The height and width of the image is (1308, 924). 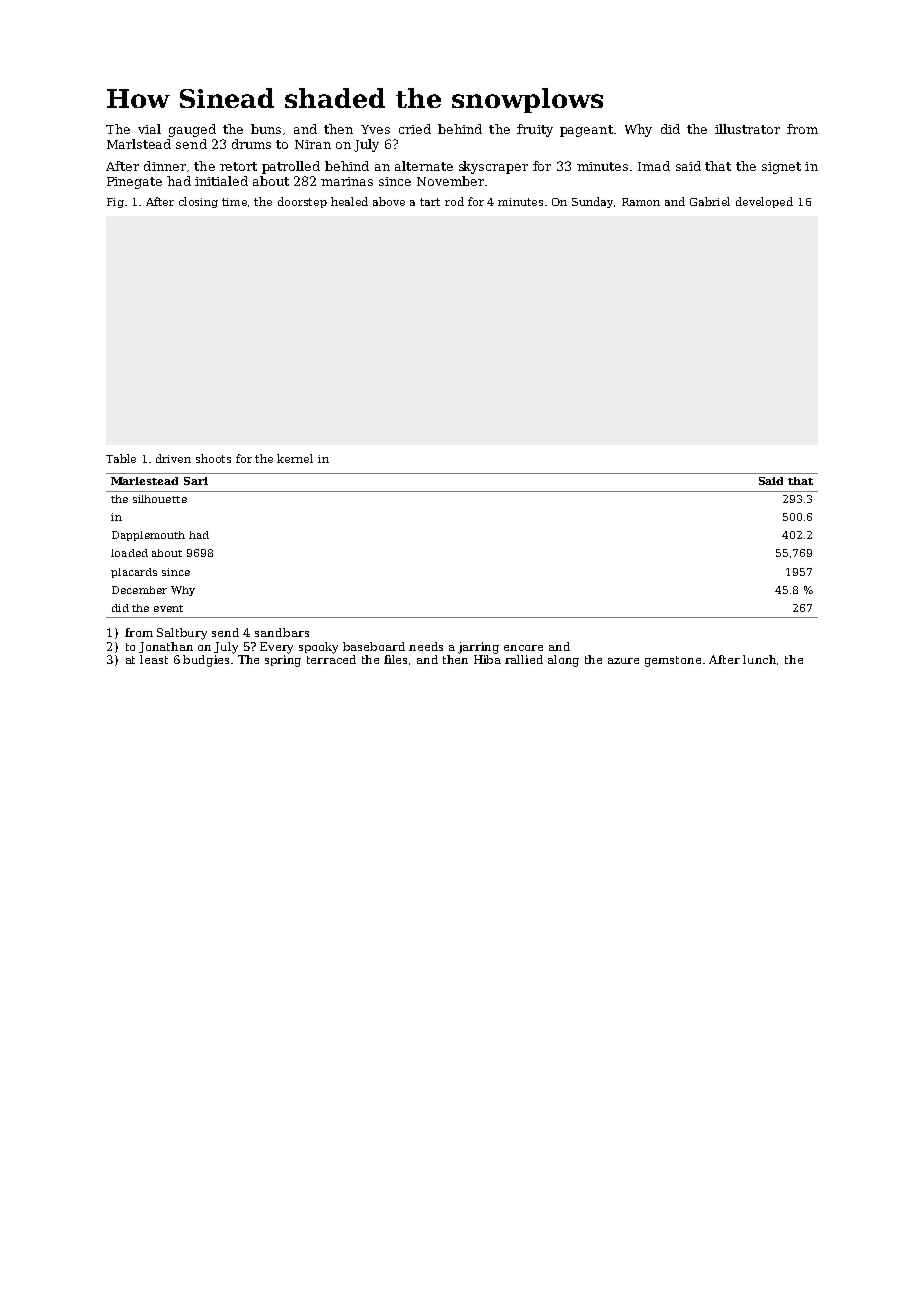 What do you see at coordinates (196, 481) in the image?
I see `Sari` at bounding box center [196, 481].
